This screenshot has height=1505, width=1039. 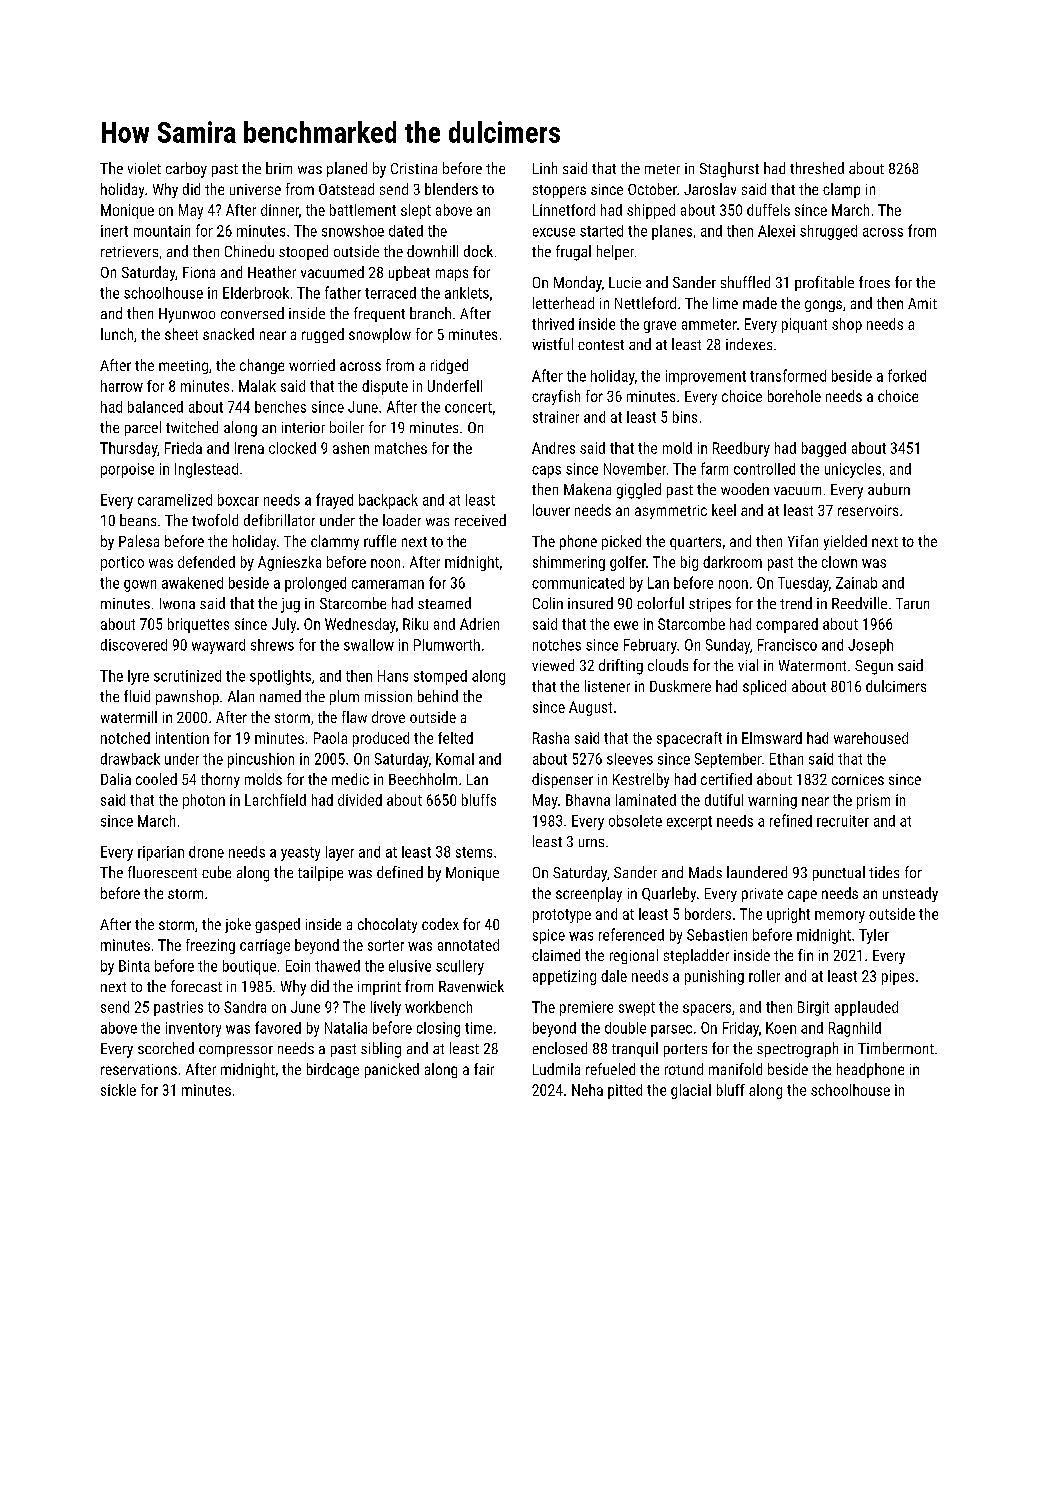 What do you see at coordinates (922, 303) in the screenshot?
I see `Amit` at bounding box center [922, 303].
